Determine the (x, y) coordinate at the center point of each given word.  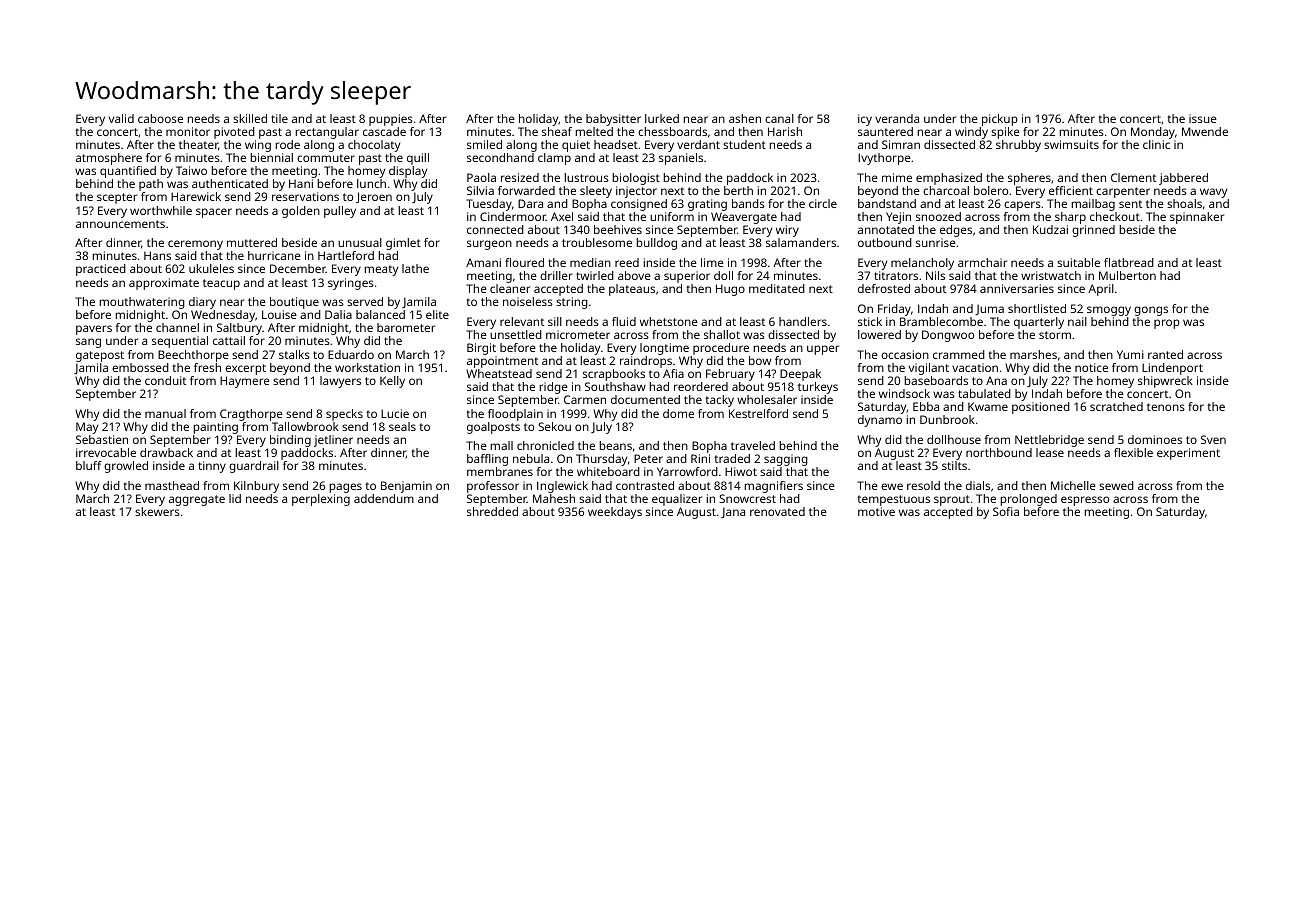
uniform (672, 216)
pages (345, 488)
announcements (120, 224)
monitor (188, 131)
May (87, 428)
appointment (502, 362)
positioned (1041, 408)
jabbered (1183, 179)
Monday (1153, 133)
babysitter (613, 120)
